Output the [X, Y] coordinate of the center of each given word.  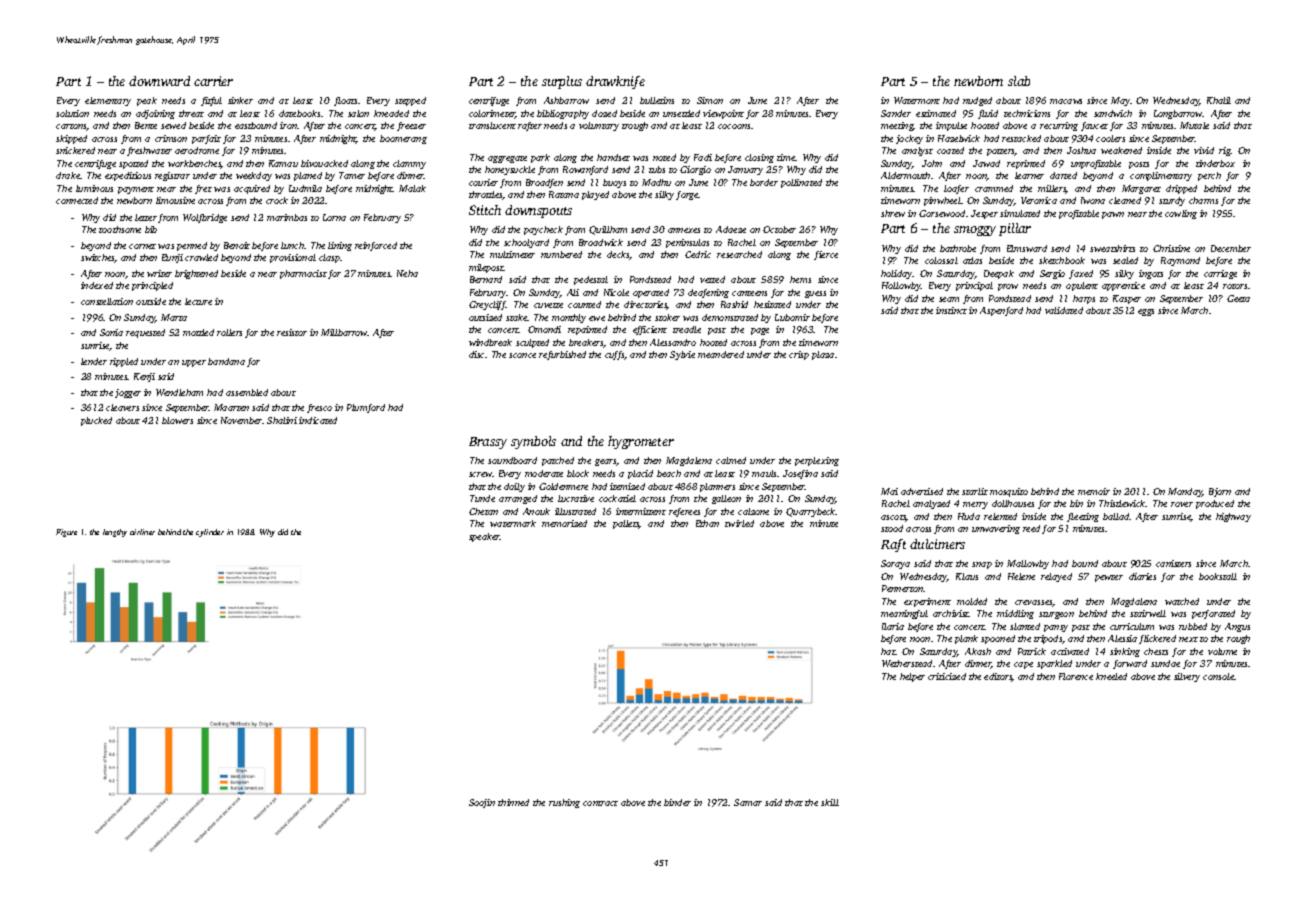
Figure [66, 533]
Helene [1021, 576]
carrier [213, 81]
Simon [710, 100]
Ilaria [893, 626]
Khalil [1219, 100]
